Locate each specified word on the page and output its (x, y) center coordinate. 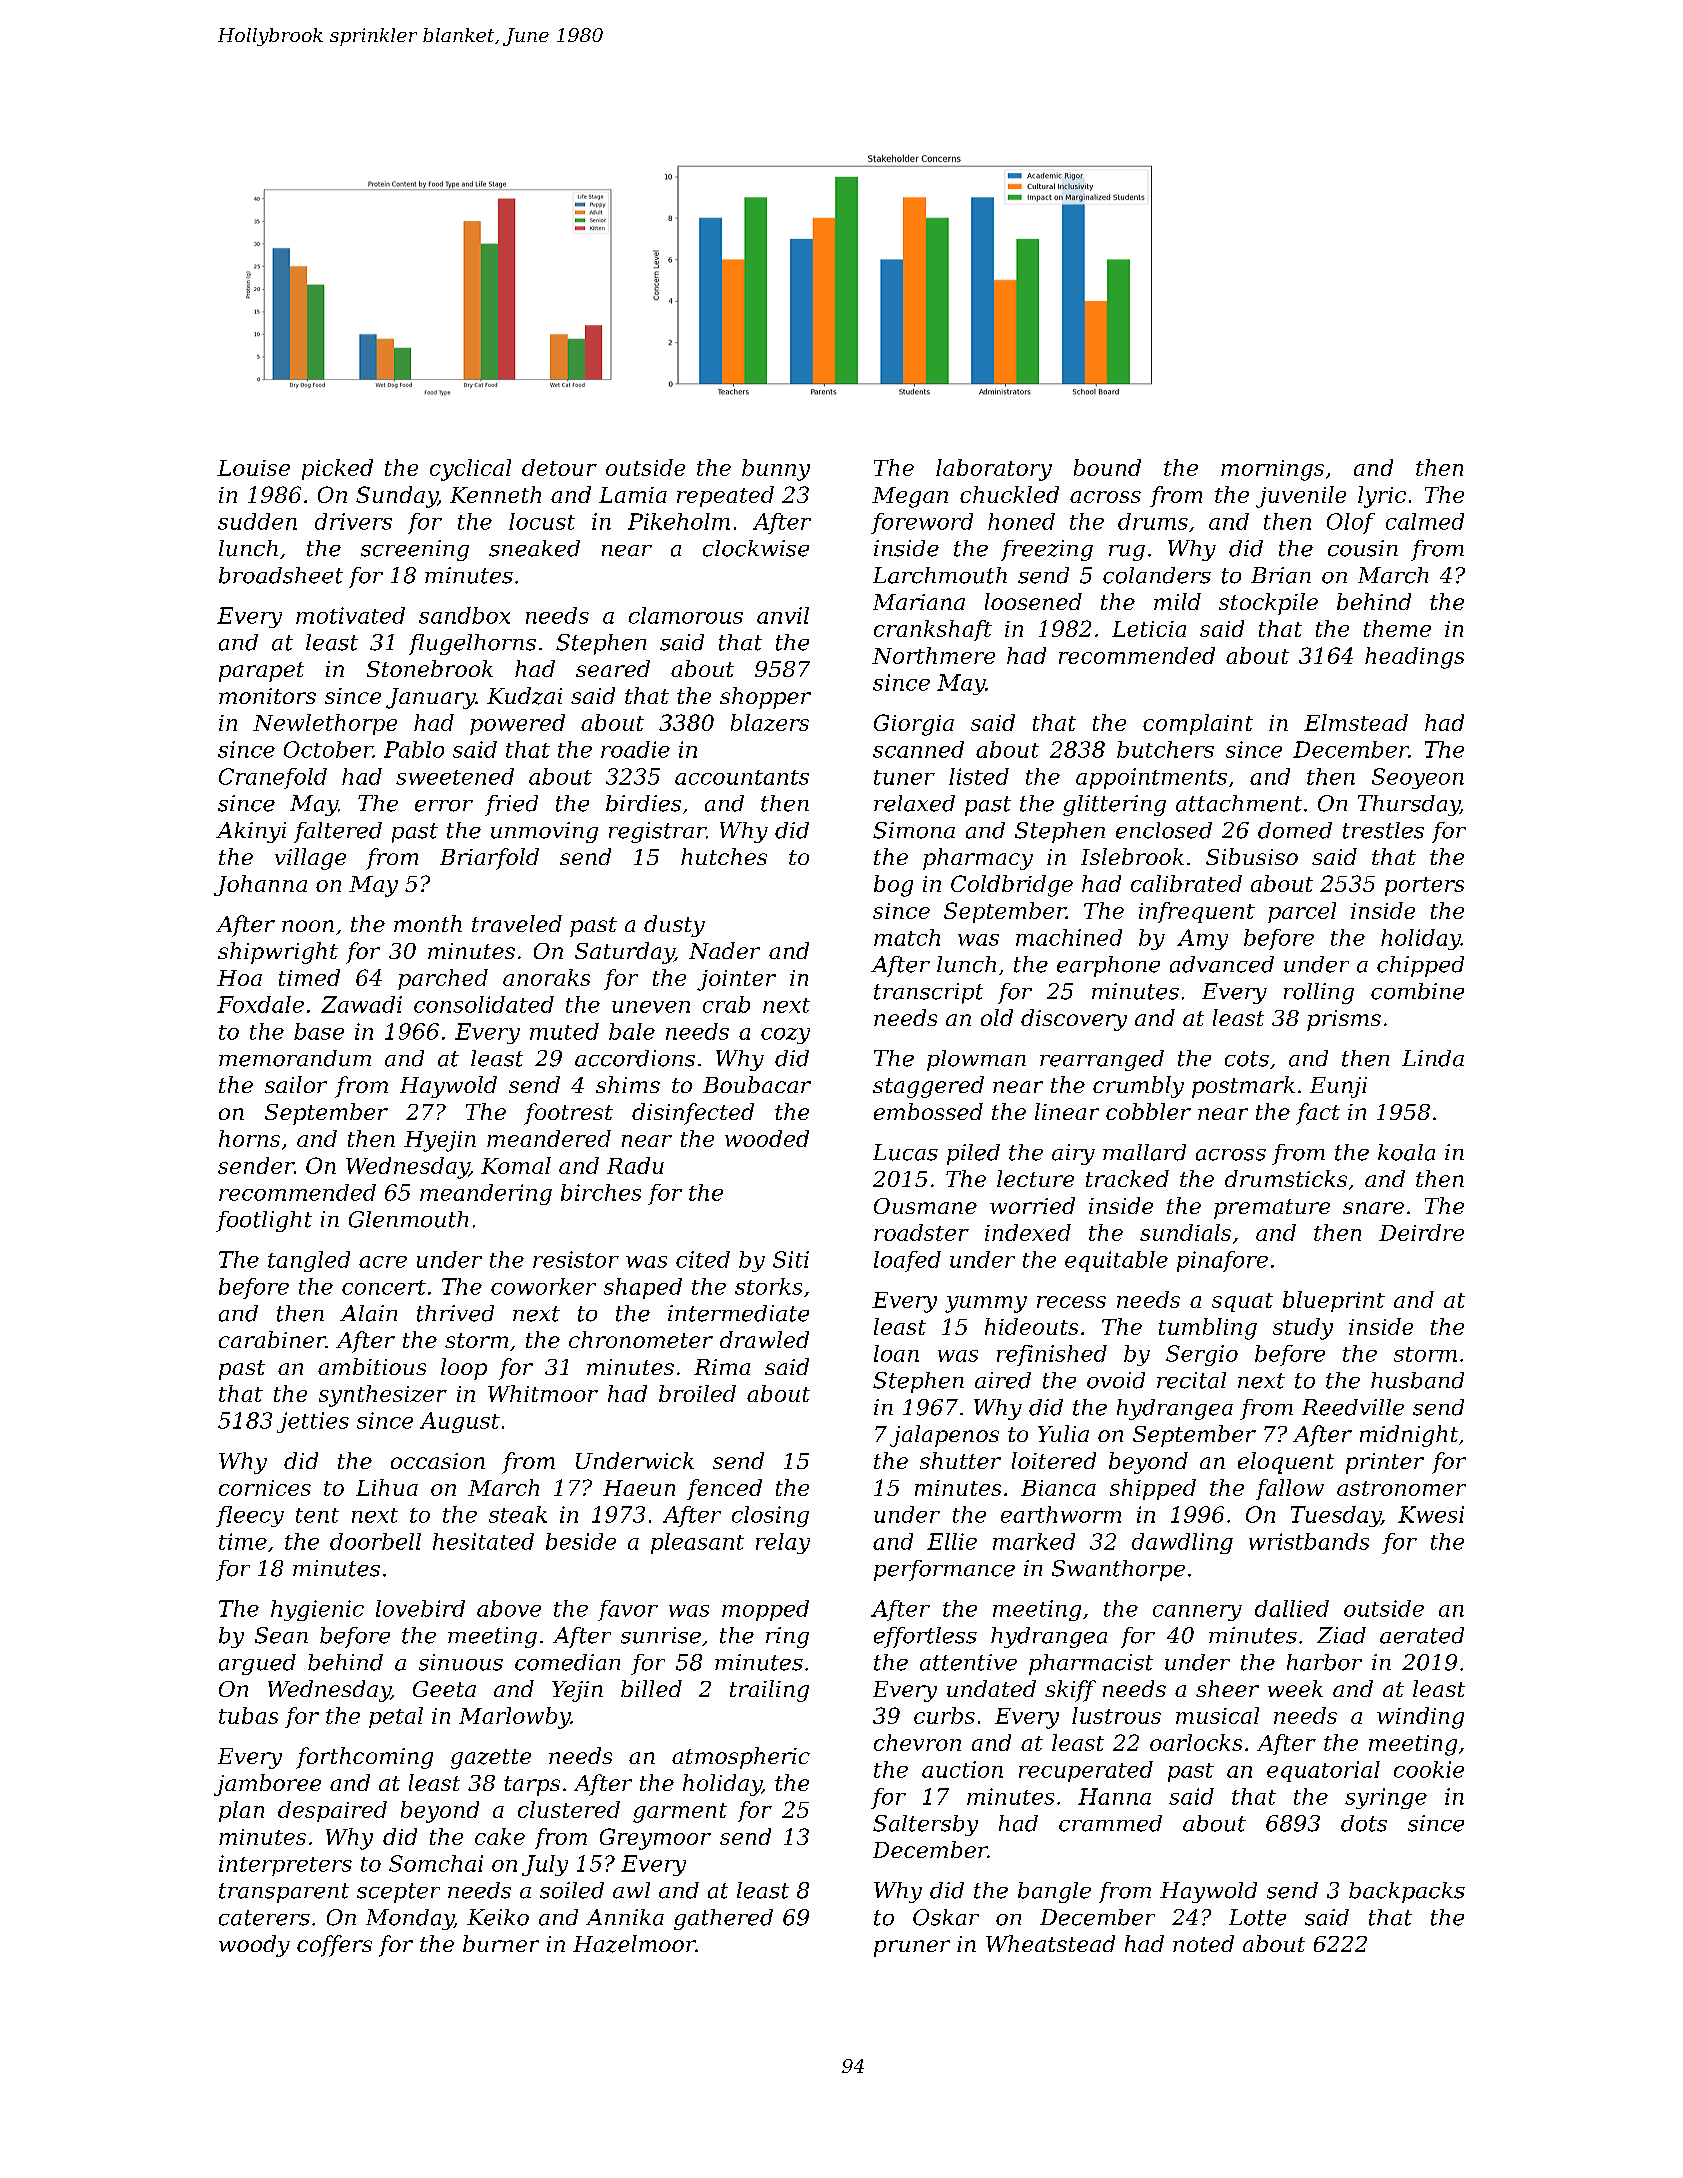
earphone (1108, 966)
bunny (776, 470)
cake (500, 1836)
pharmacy (978, 859)
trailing (769, 1691)
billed (651, 1688)
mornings (1272, 470)
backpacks (1407, 1892)
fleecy (250, 1516)
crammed (1110, 1823)
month (428, 923)
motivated (350, 615)
